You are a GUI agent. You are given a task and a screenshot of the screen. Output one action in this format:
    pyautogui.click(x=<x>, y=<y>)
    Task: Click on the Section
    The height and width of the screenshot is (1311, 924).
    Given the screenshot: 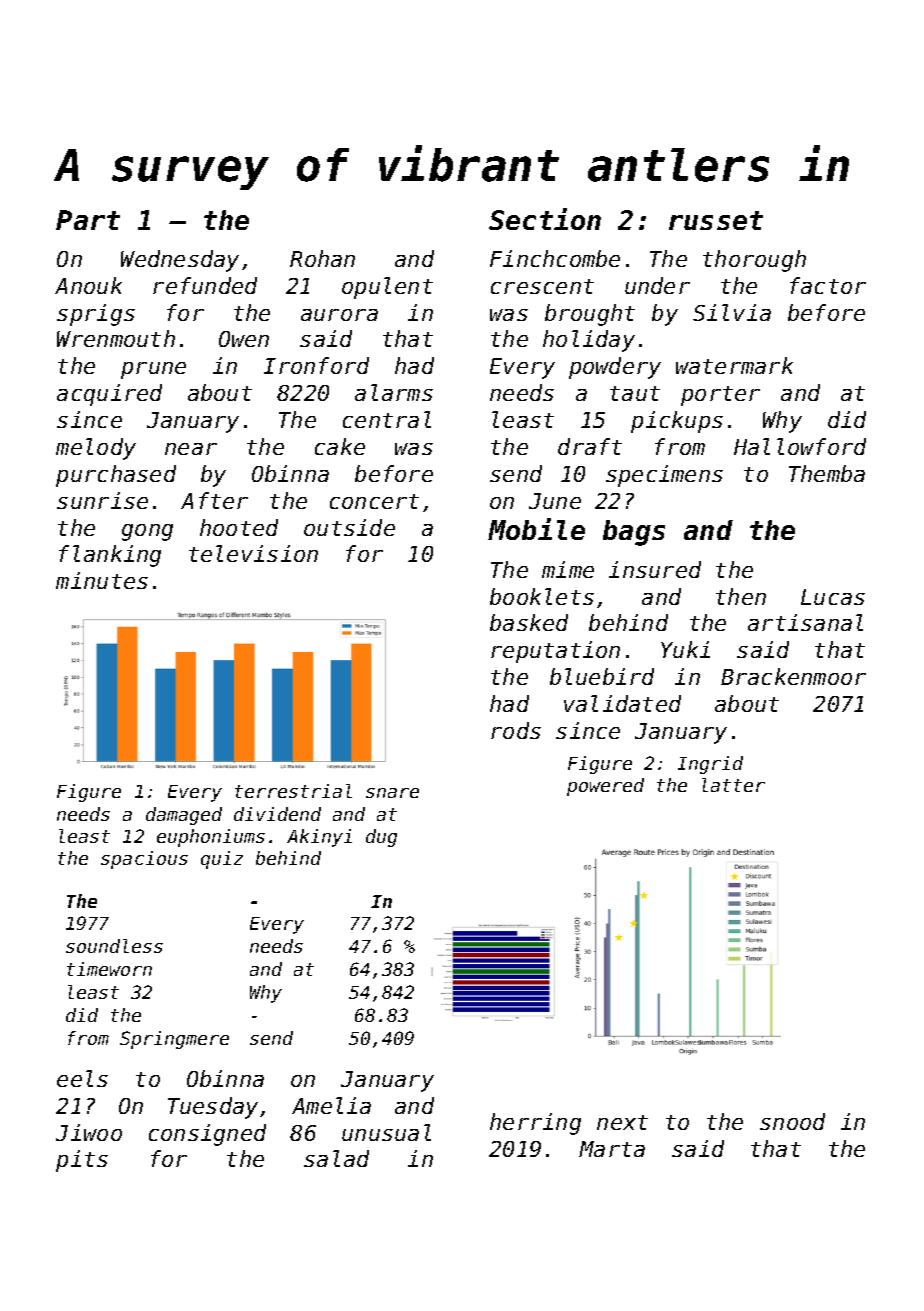 What is the action you would take?
    pyautogui.click(x=545, y=219)
